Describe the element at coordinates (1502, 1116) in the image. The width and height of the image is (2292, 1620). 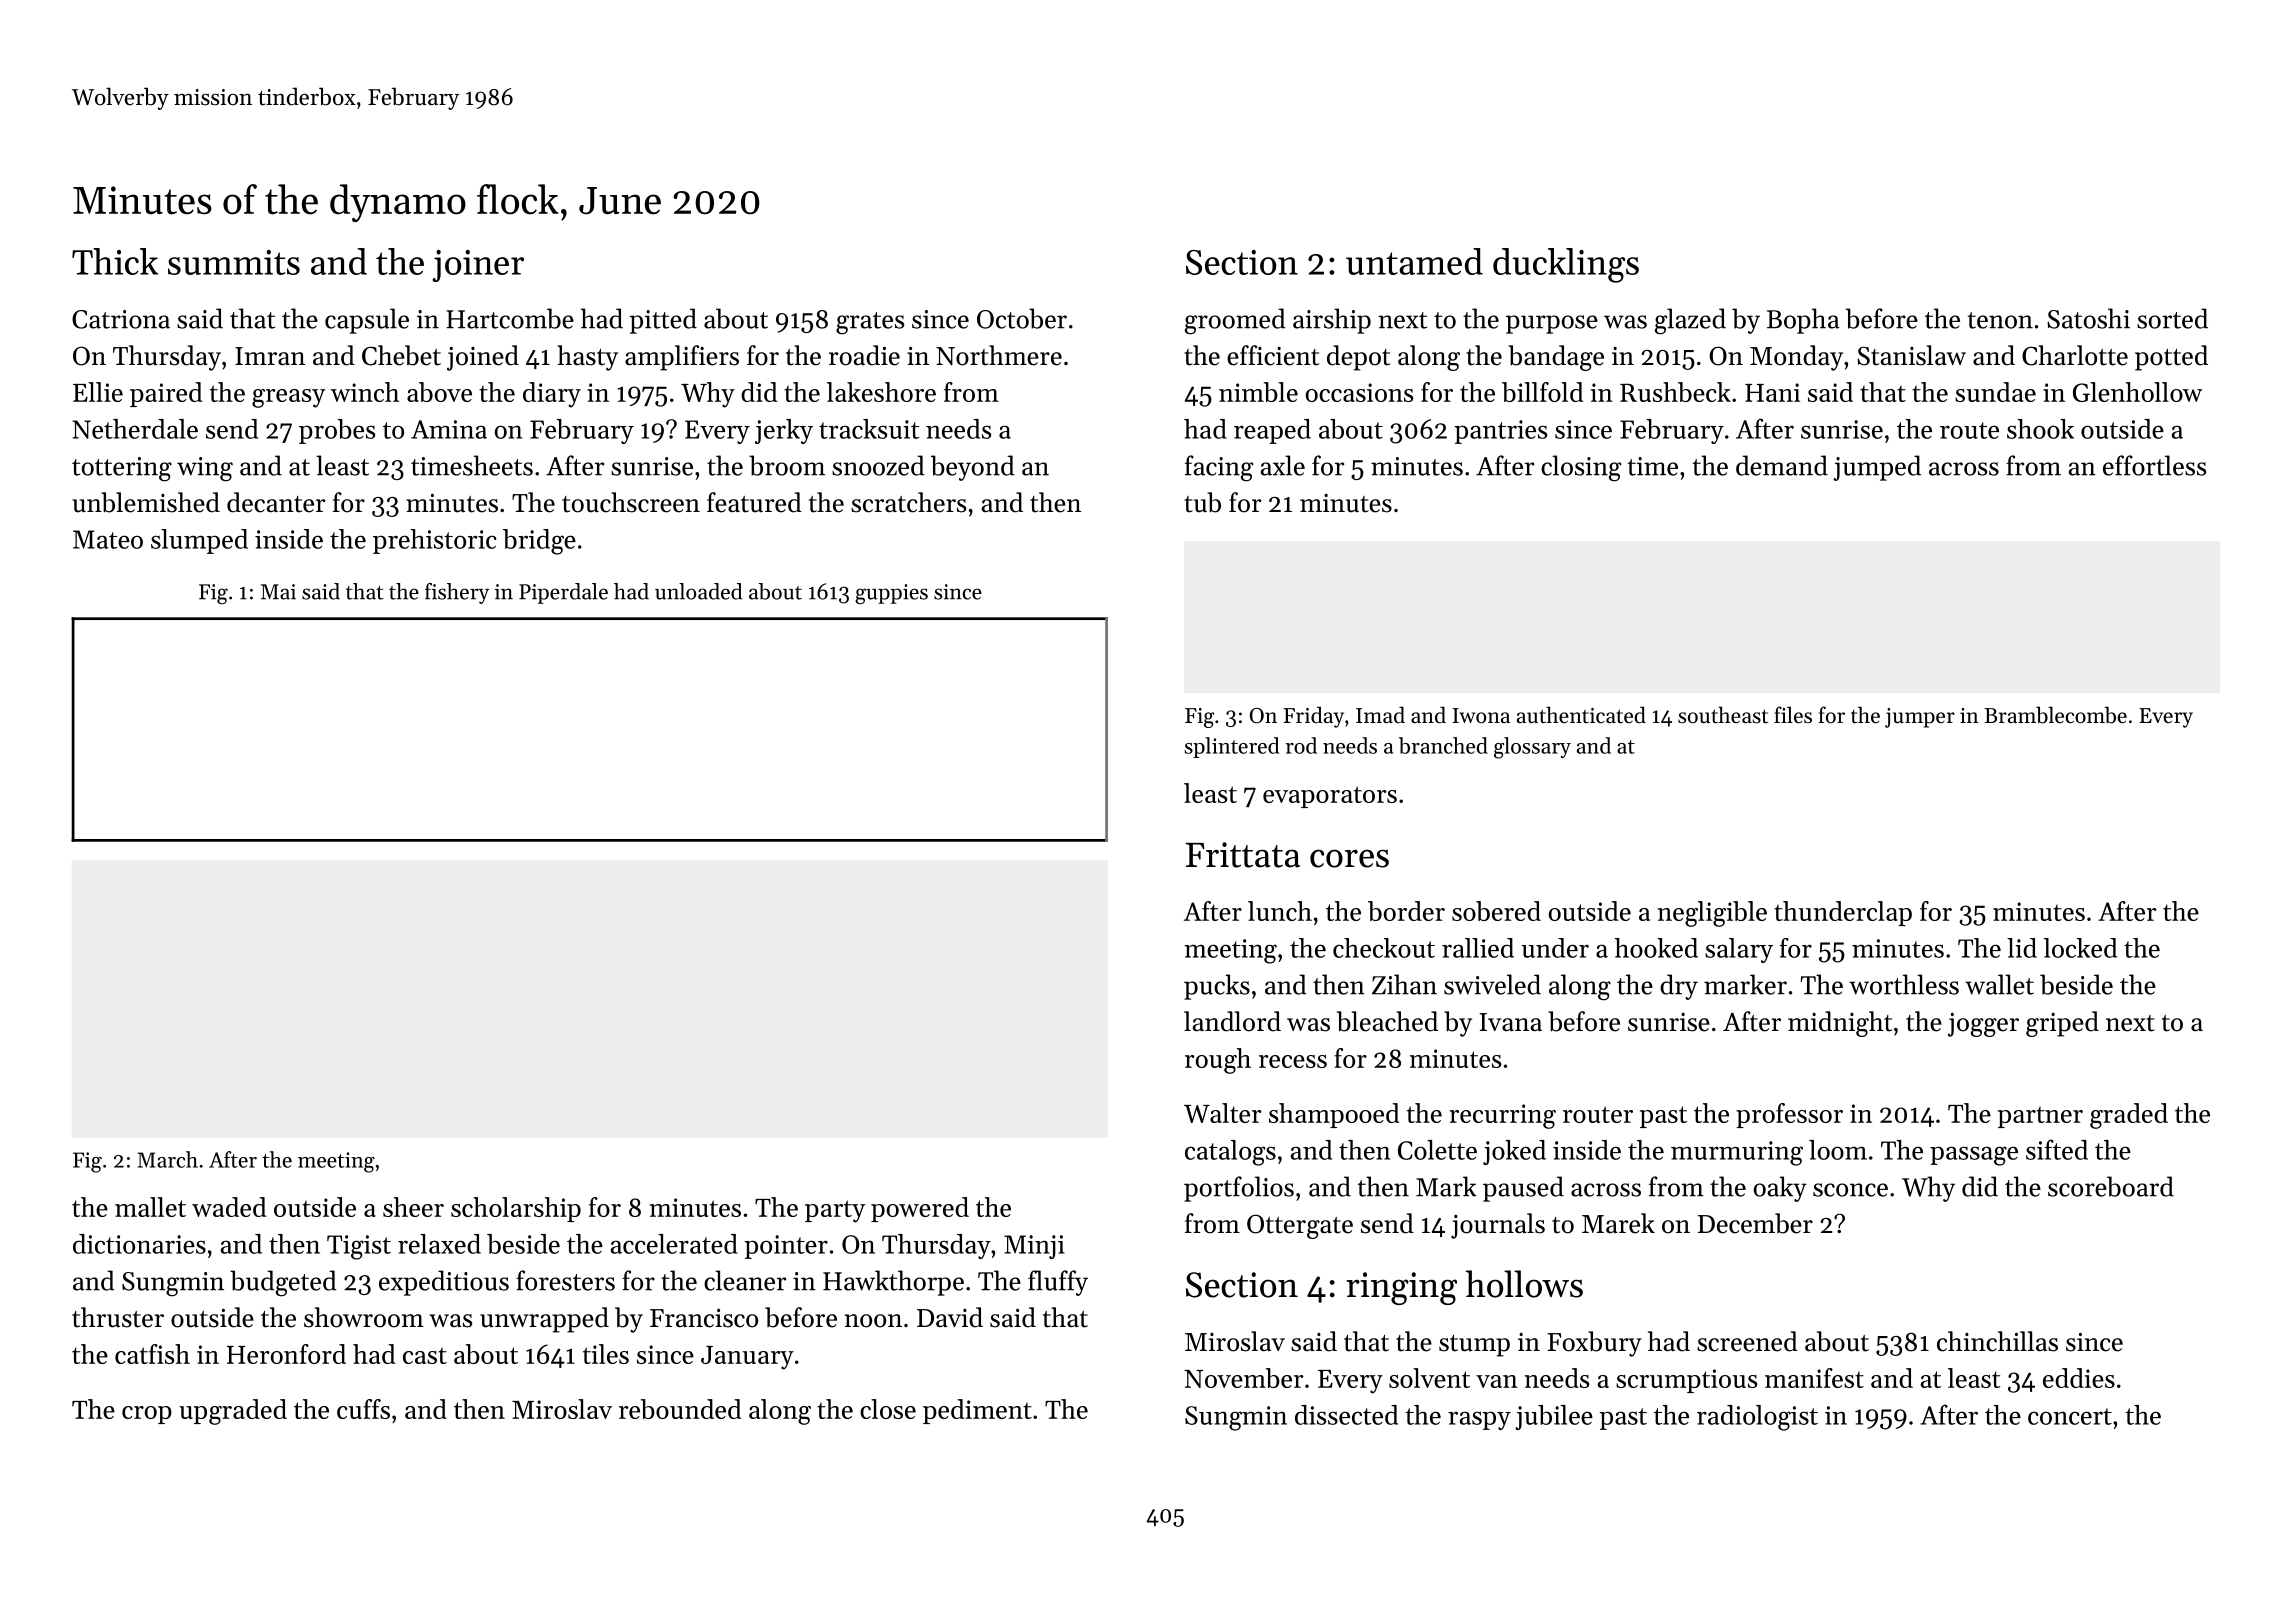
I see `recurring` at that location.
